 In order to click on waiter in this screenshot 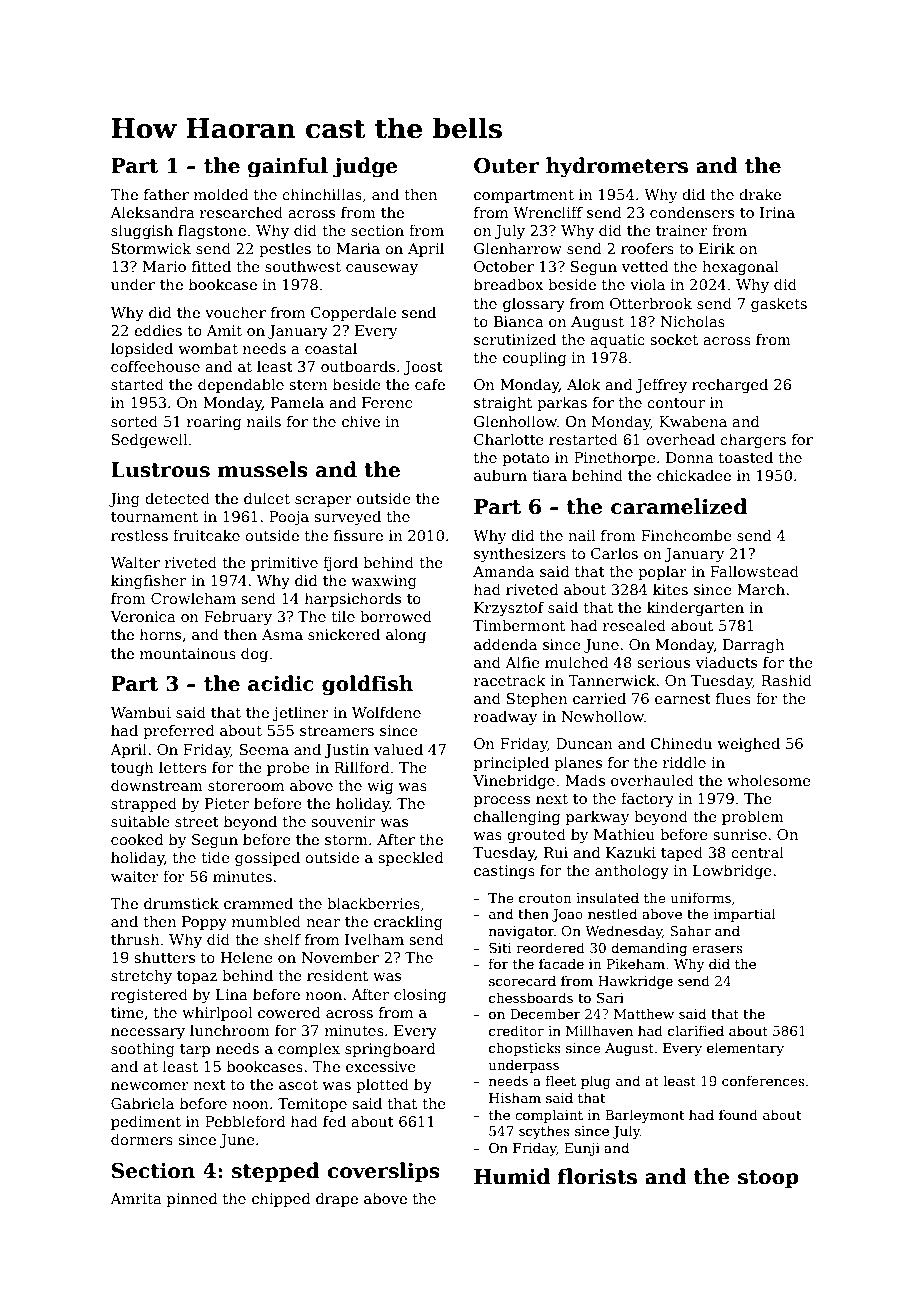, I will do `click(135, 876)`.
